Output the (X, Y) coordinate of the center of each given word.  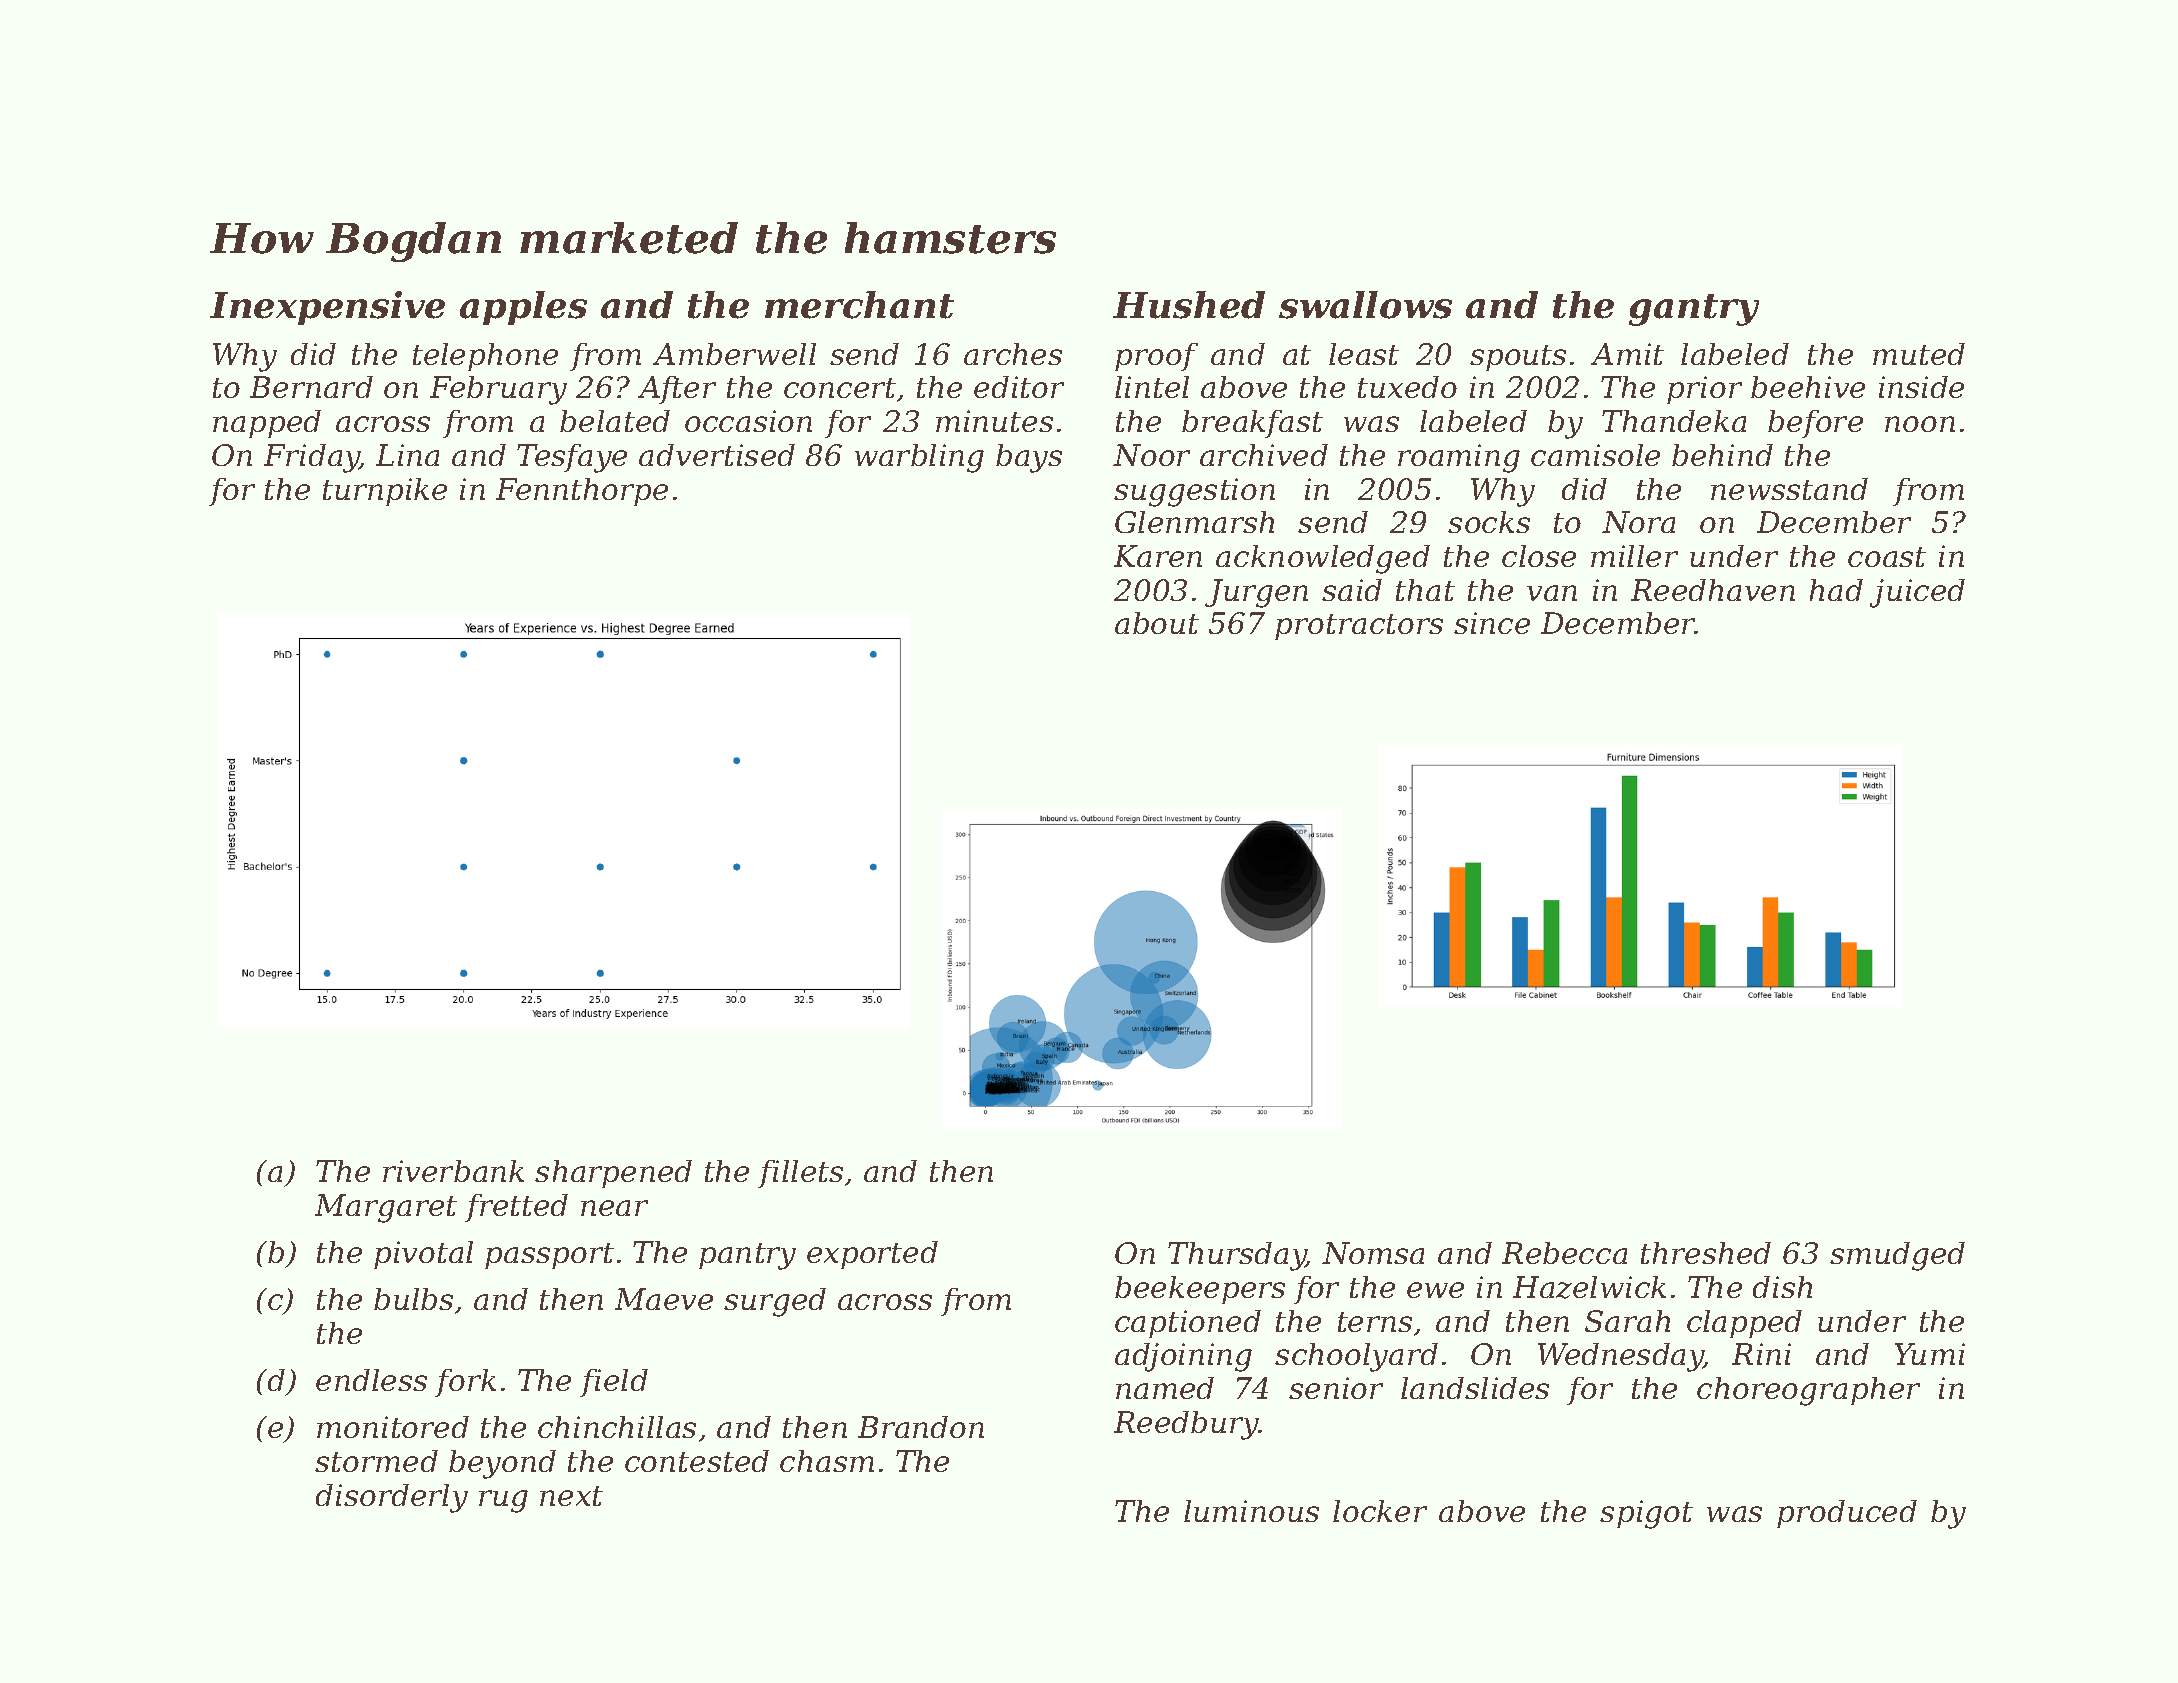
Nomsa (1373, 1253)
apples (523, 308)
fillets (800, 1174)
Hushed (1189, 305)
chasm (827, 1461)
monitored (393, 1427)
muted (1919, 354)
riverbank (453, 1171)
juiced (1917, 593)
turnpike (385, 492)
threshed (1706, 1253)
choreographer (1808, 1391)
